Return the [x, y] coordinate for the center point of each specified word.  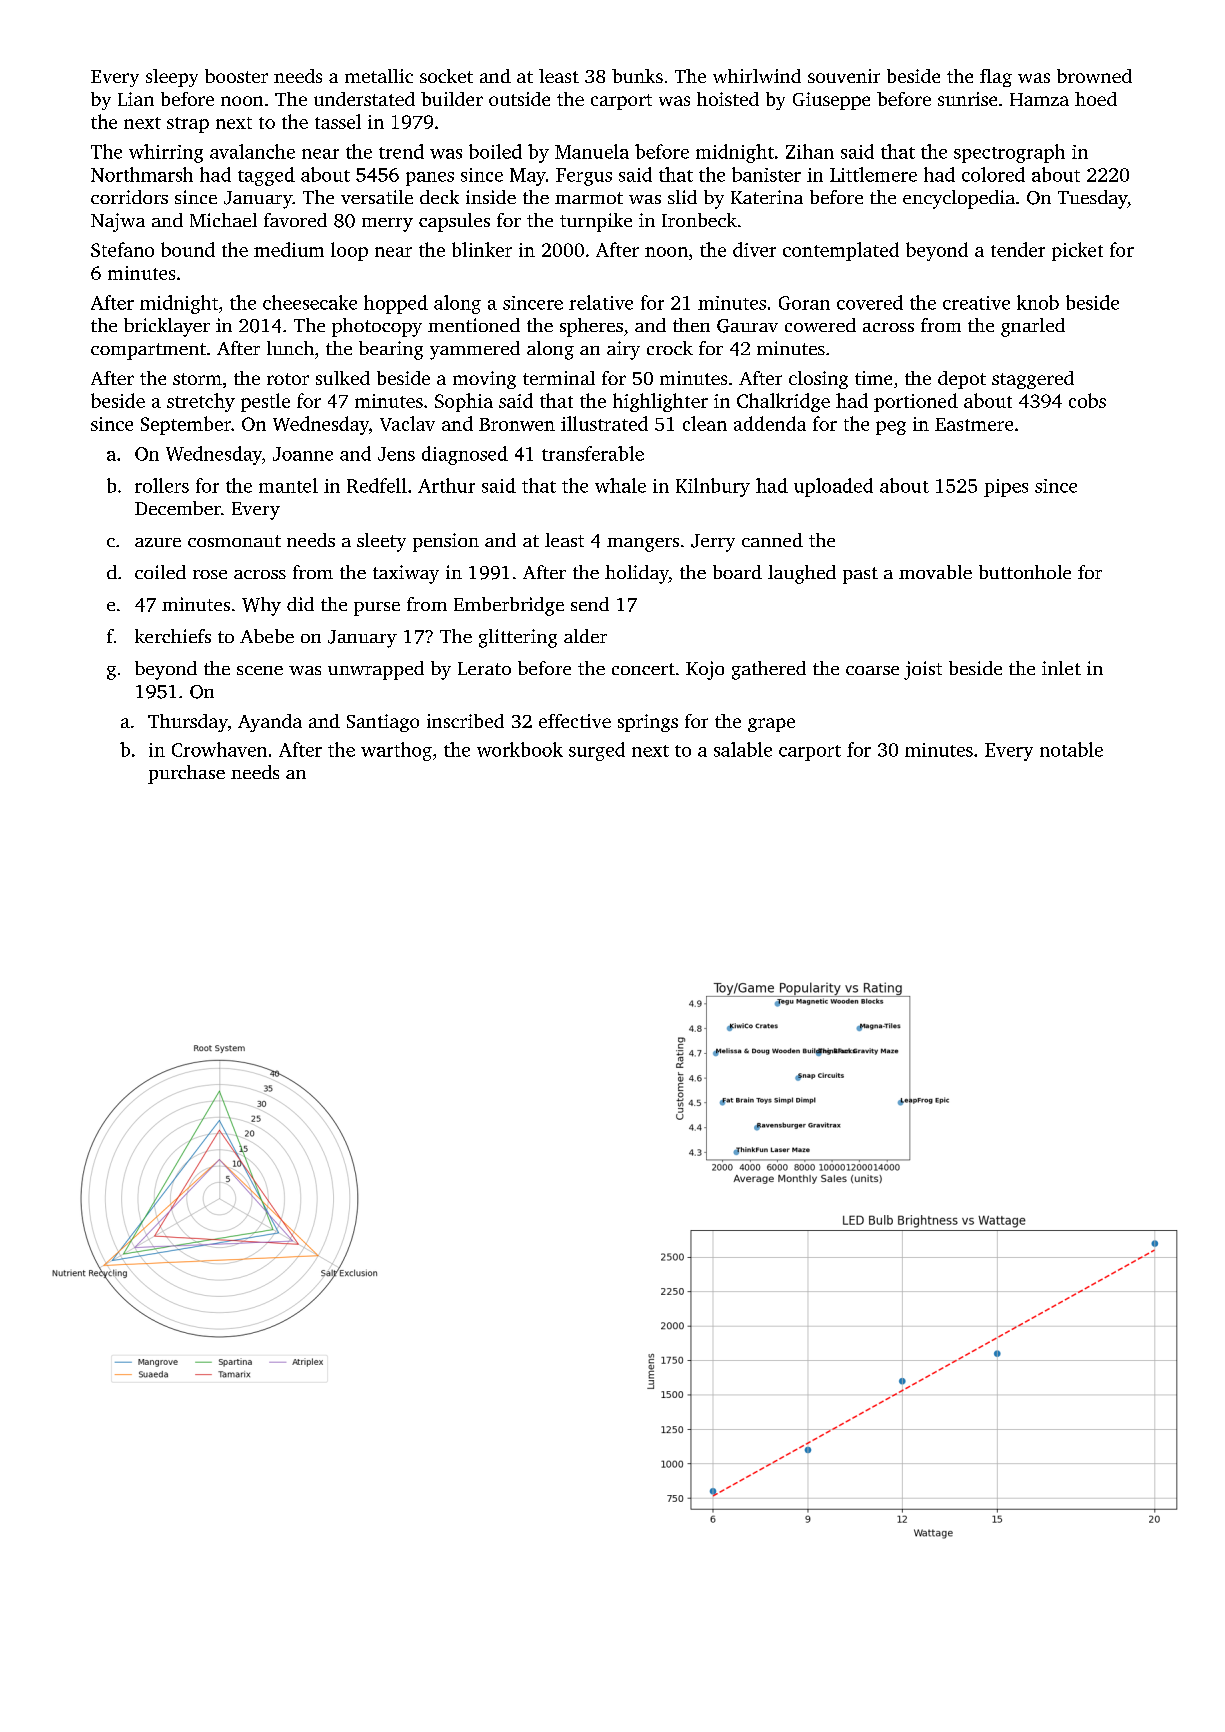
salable [743, 749]
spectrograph [1009, 153]
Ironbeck [699, 220]
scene [260, 670]
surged [597, 751]
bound [188, 249]
